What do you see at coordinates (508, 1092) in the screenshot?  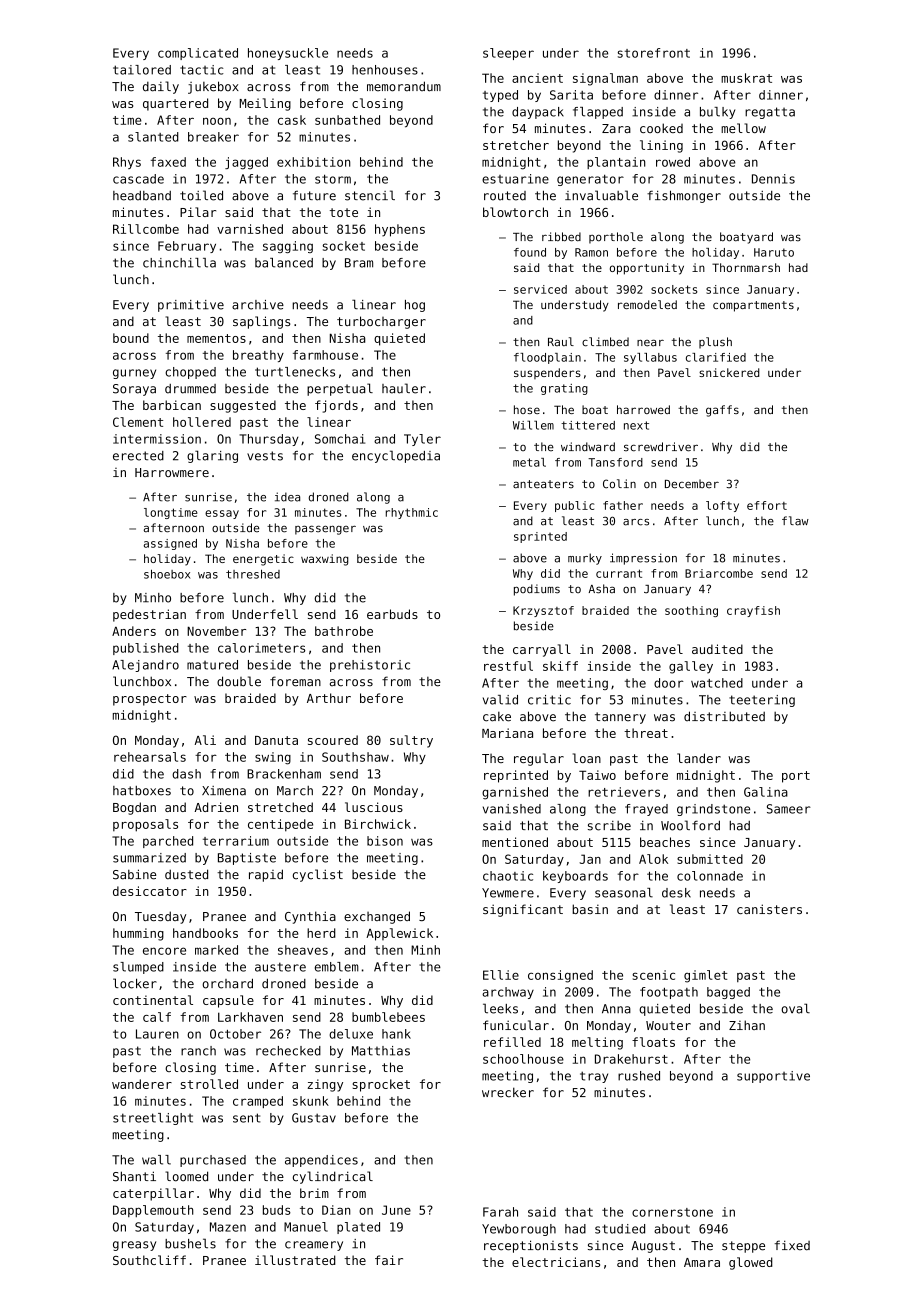 I see `wrecker` at bounding box center [508, 1092].
